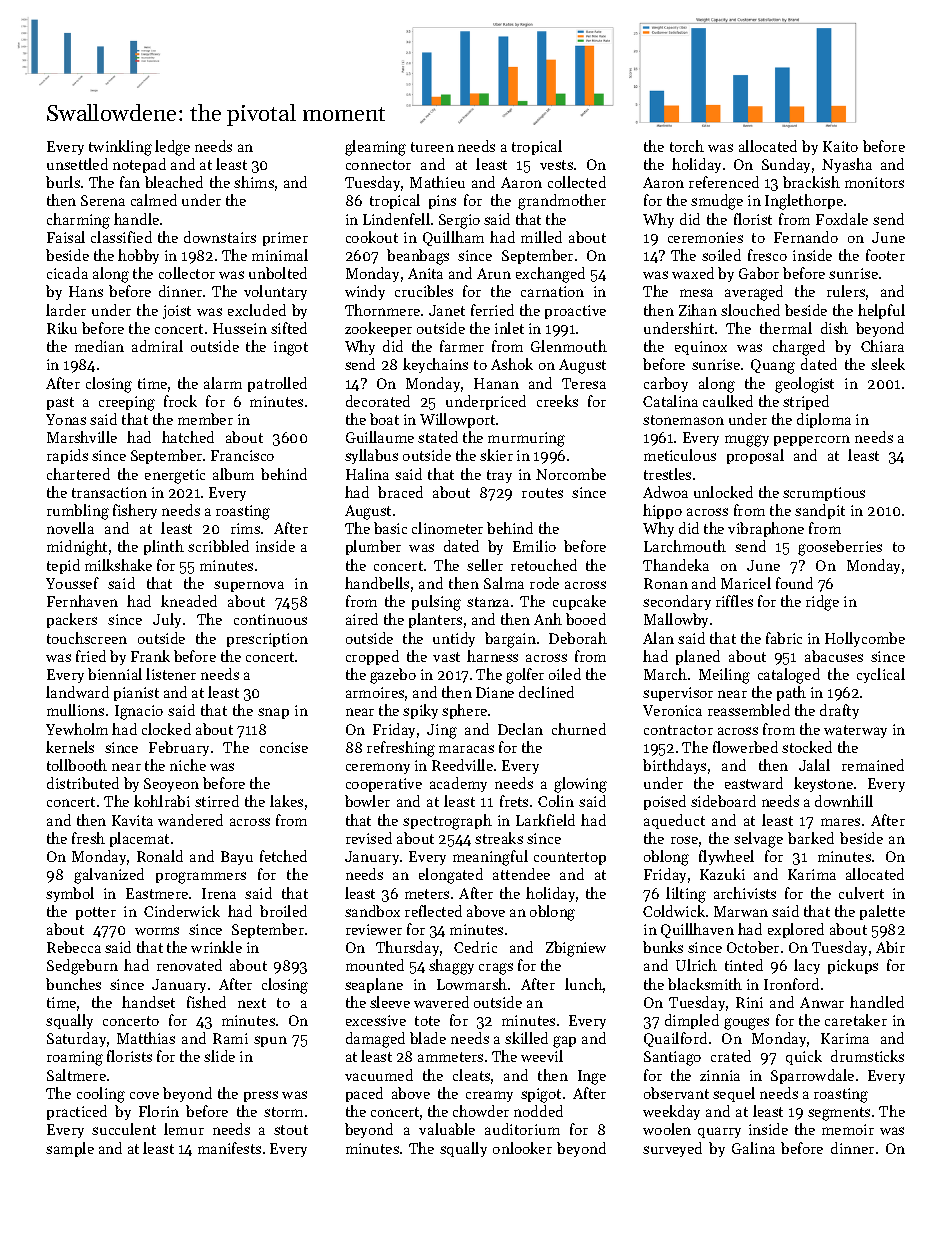  Describe the element at coordinates (136, 694) in the page. I see `pianist` at that location.
